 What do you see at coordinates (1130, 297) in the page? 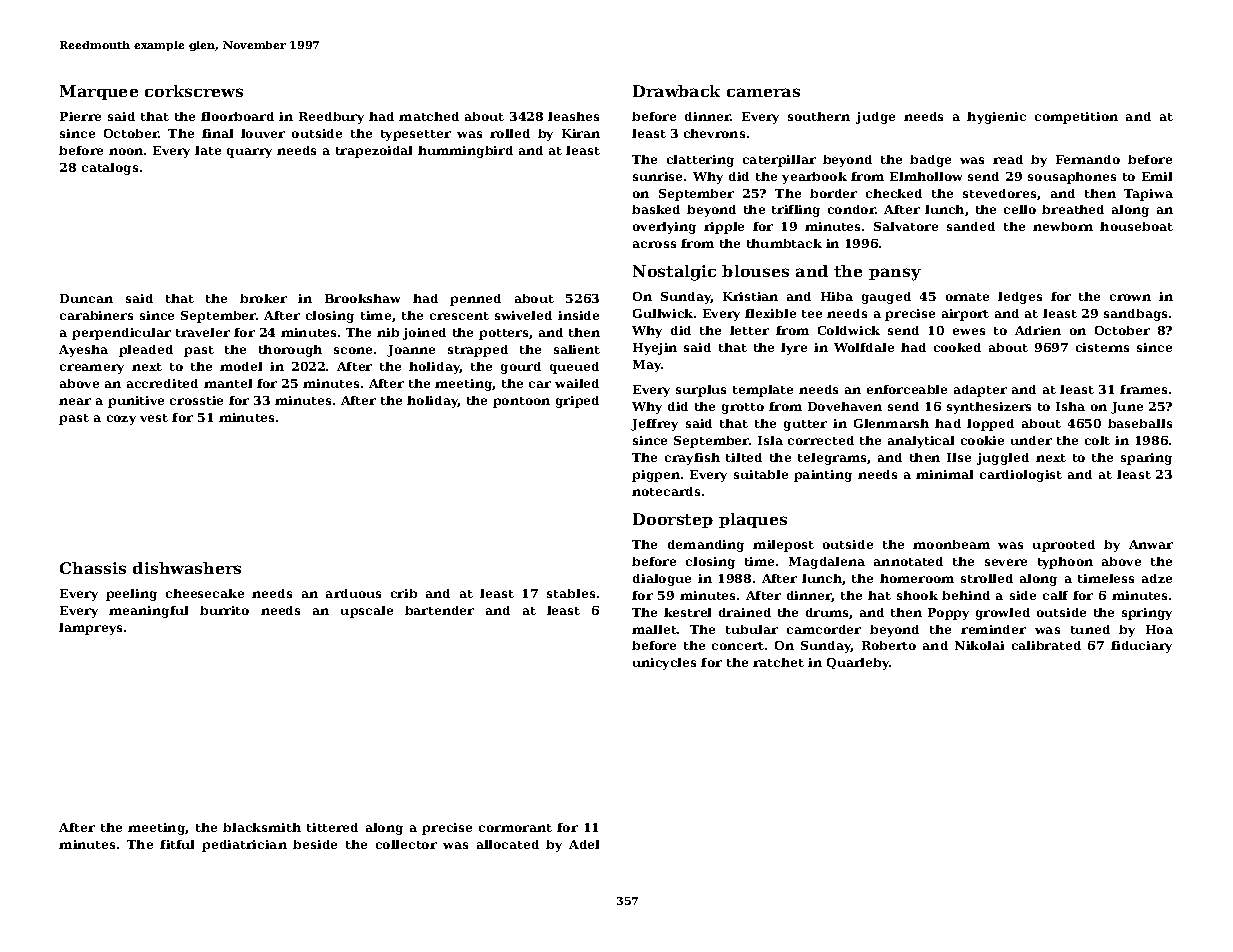
I see `crown` at bounding box center [1130, 297].
